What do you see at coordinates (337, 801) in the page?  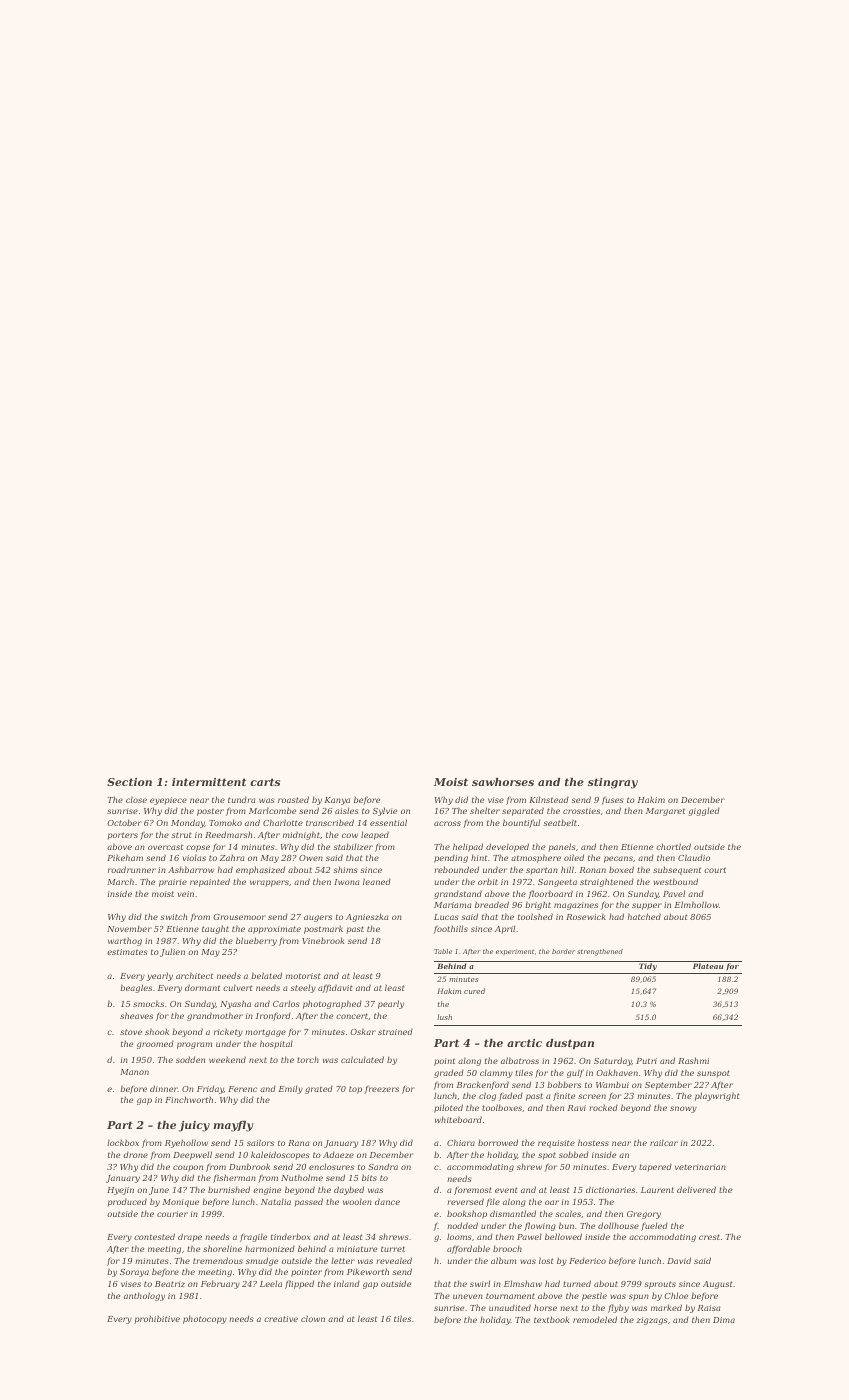 I see `Kanya` at bounding box center [337, 801].
